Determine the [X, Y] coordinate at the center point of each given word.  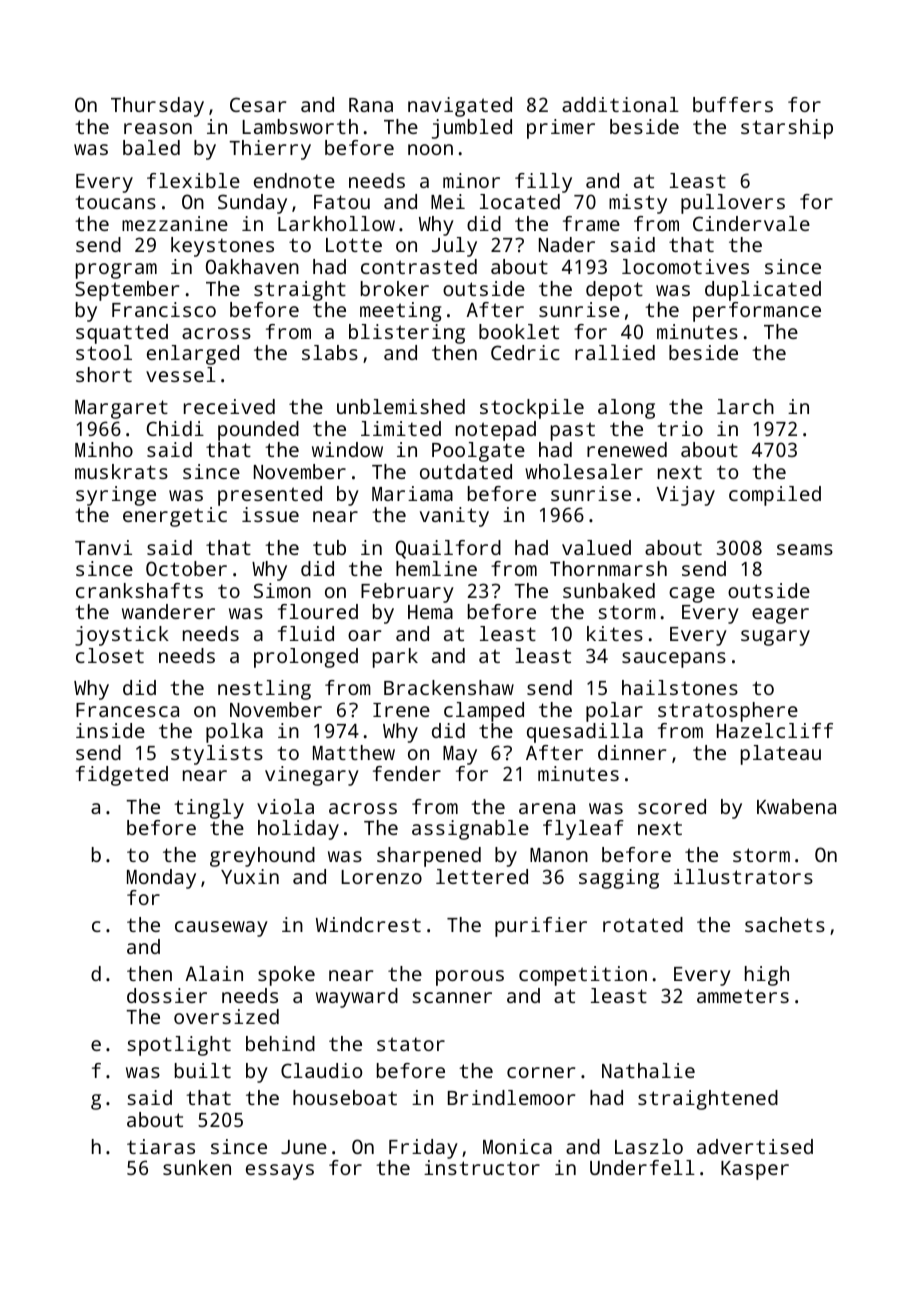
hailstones [680, 687]
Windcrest [368, 924]
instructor [482, 1167]
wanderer [168, 611]
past [573, 431]
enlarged [193, 355]
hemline [436, 568]
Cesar [258, 104]
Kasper [755, 1170]
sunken [197, 1167]
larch [745, 406]
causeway [221, 929]
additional [620, 104]
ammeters [743, 996]
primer [561, 129]
